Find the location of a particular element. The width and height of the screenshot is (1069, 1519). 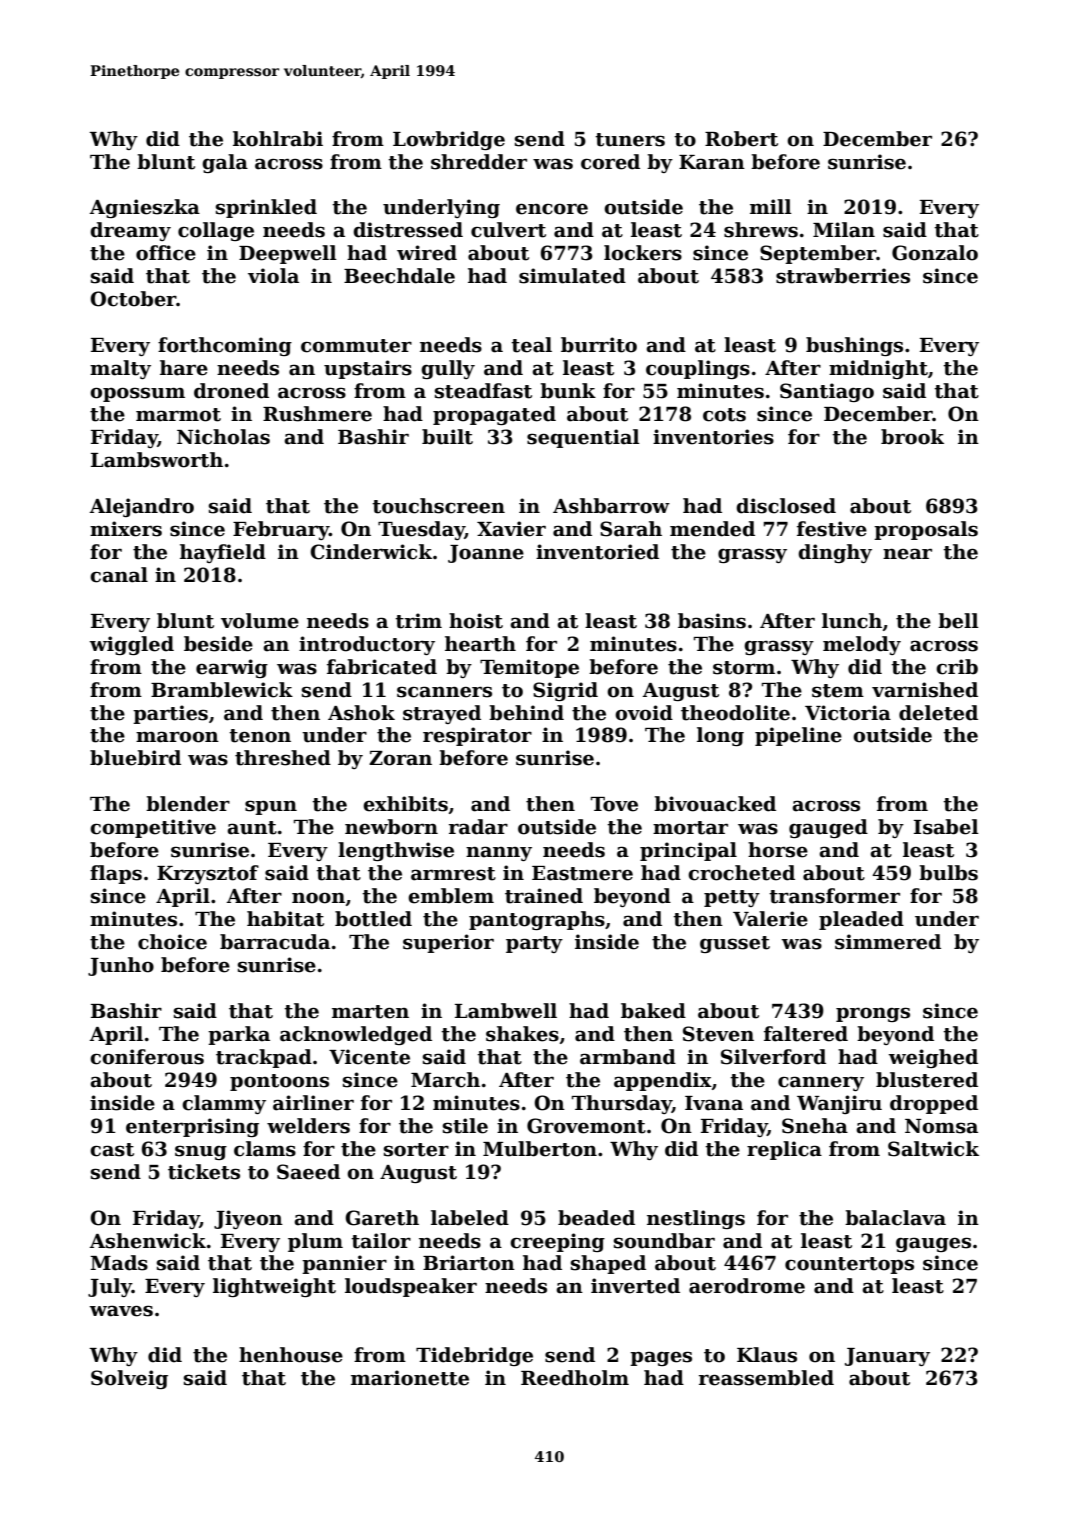

Robert is located at coordinates (741, 139).
